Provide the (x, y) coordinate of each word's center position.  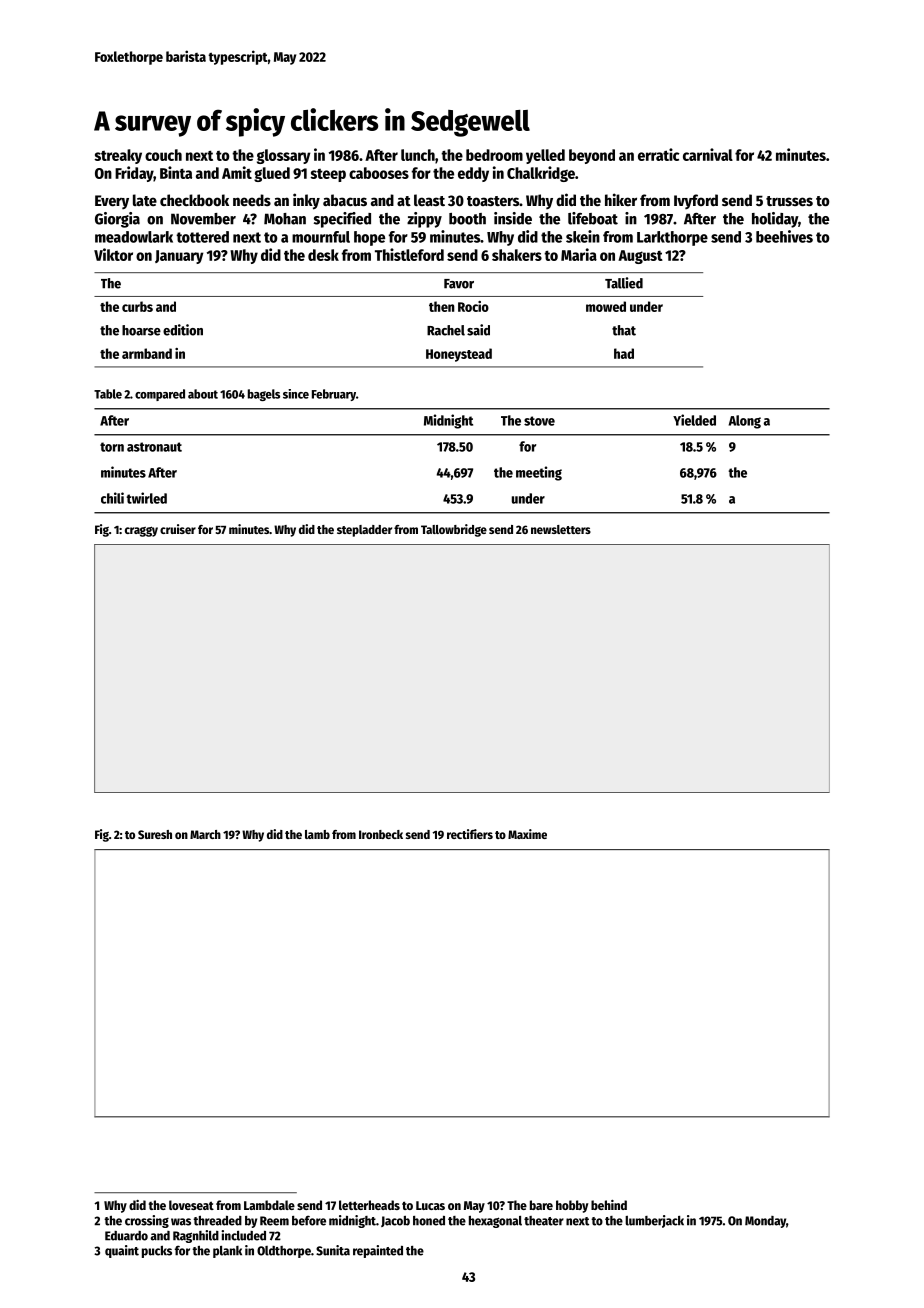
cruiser (178, 529)
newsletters (561, 529)
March (205, 834)
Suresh (155, 834)
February (334, 395)
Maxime (527, 834)
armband (147, 353)
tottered (202, 237)
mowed (606, 306)
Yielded (694, 420)
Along (745, 422)
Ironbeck (381, 834)
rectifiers (470, 834)
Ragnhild (196, 1236)
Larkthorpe (672, 238)
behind (609, 1205)
